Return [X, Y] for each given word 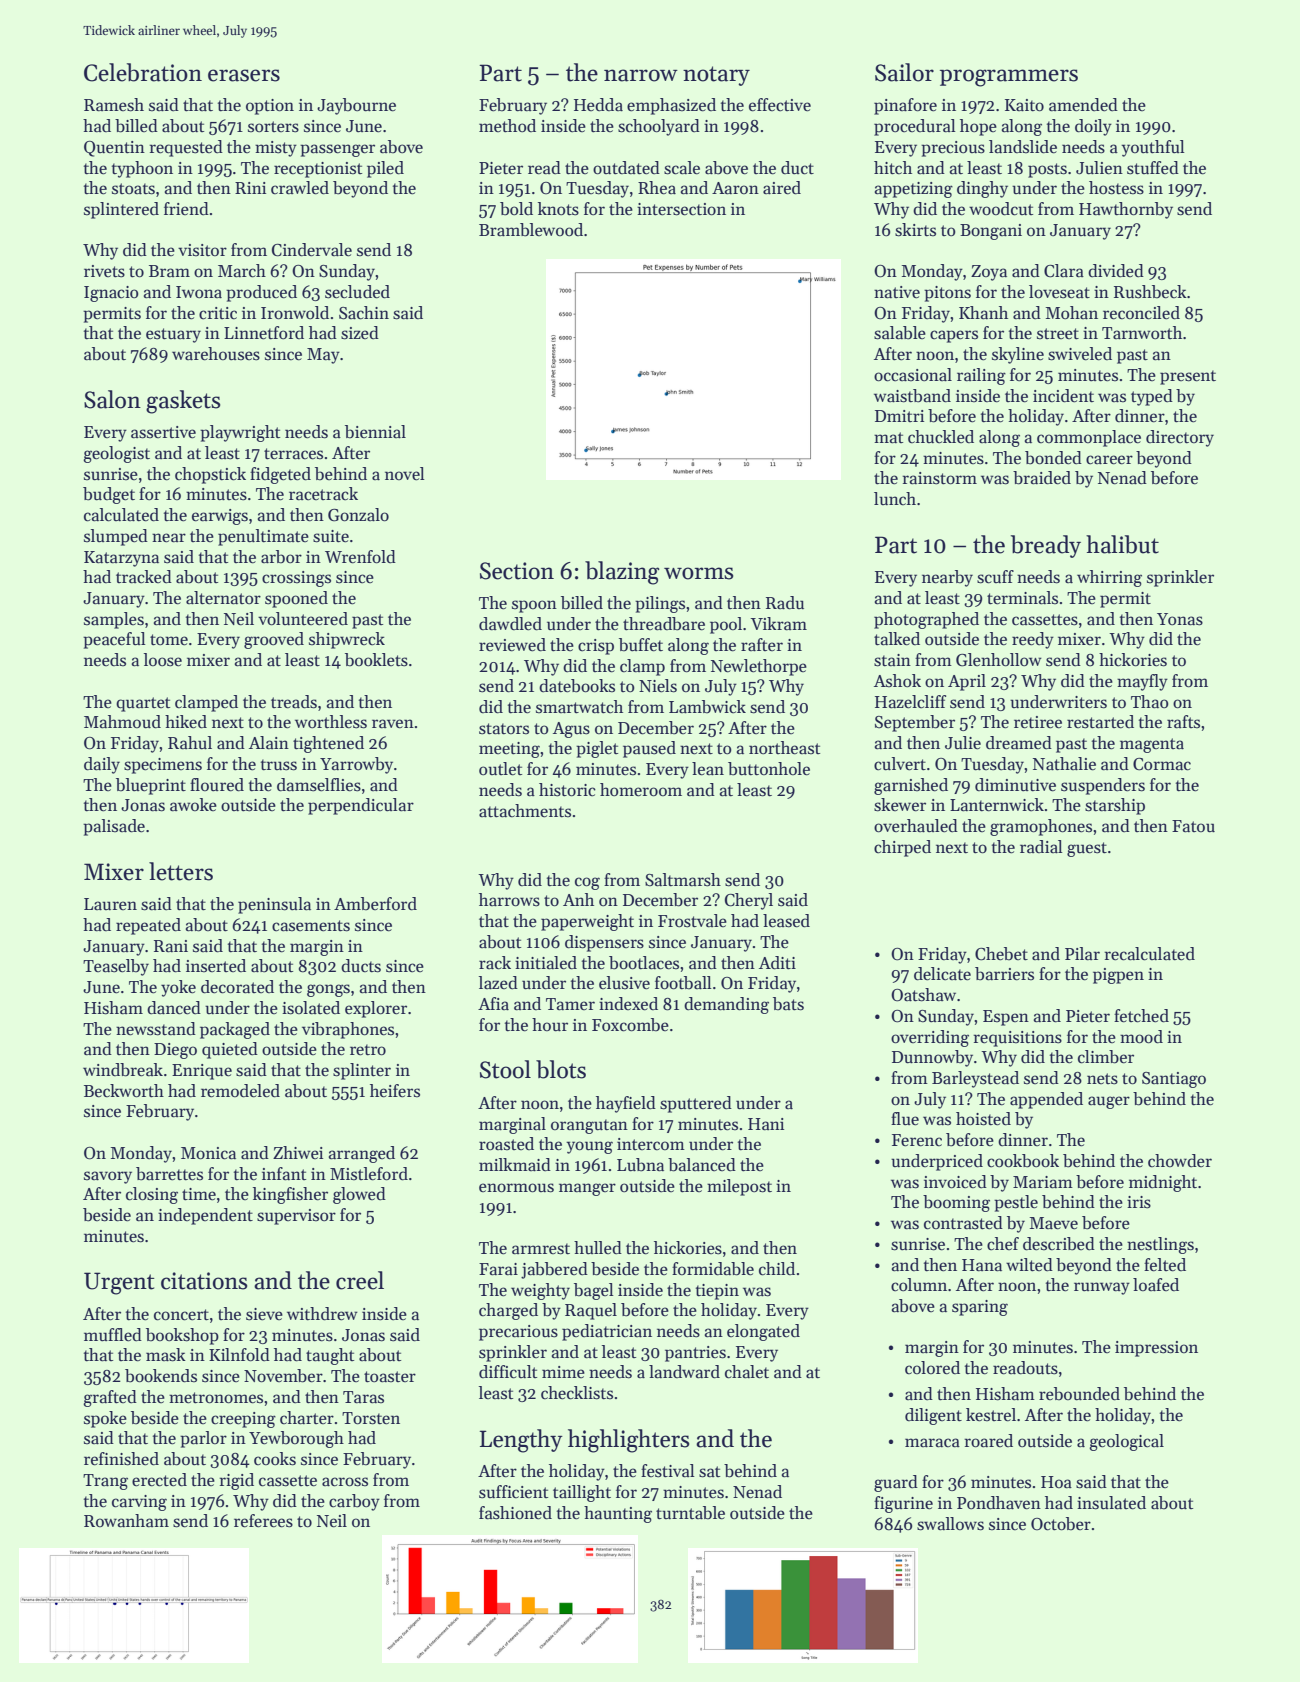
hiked [186, 722]
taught [330, 1356]
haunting [618, 1514]
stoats [133, 189]
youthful [1153, 148]
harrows [509, 900]
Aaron [735, 188]
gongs [328, 990]
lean [708, 769]
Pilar [1082, 954]
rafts [1183, 722]
